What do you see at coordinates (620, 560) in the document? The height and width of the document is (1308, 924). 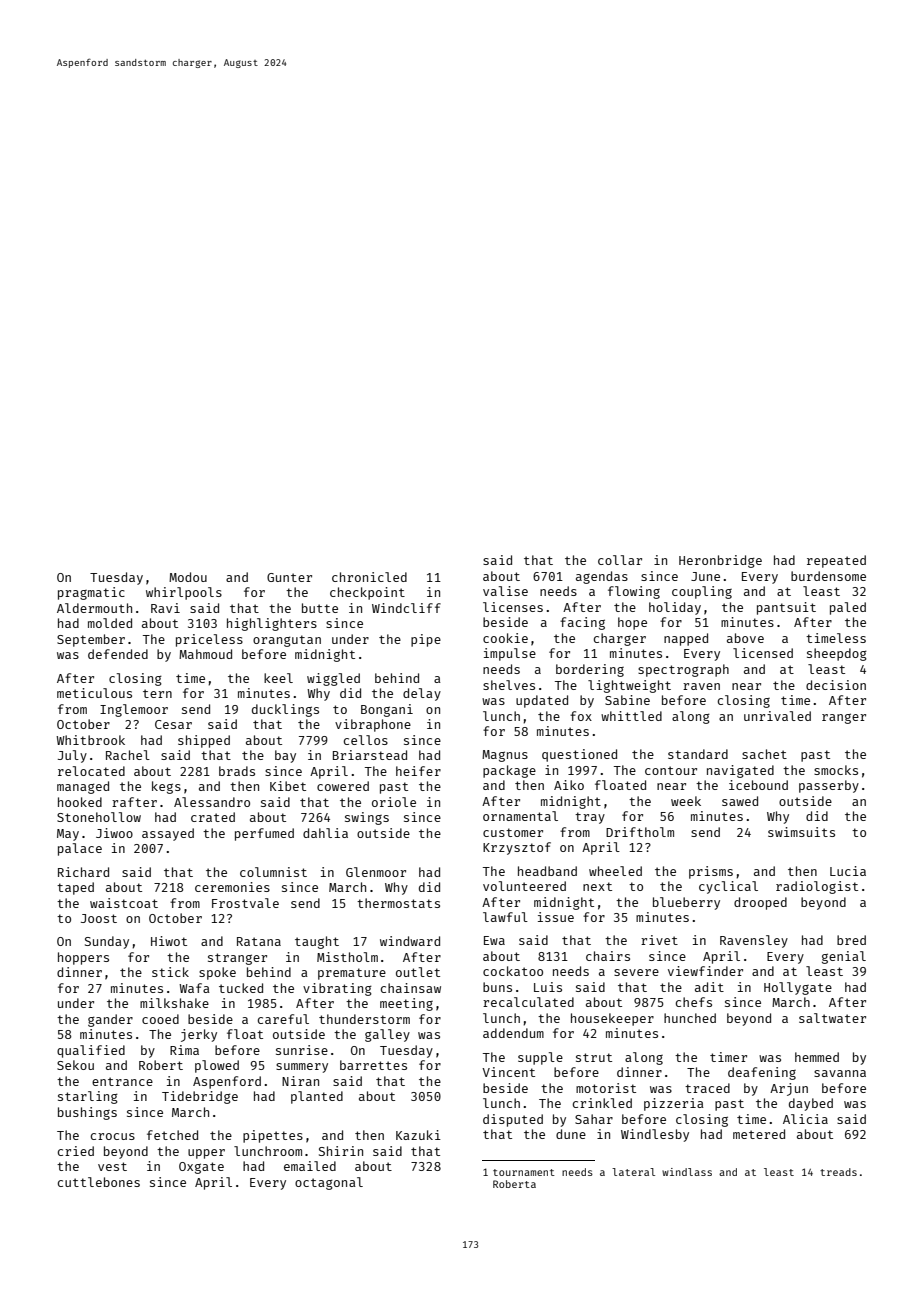 I see `collar` at bounding box center [620, 560].
